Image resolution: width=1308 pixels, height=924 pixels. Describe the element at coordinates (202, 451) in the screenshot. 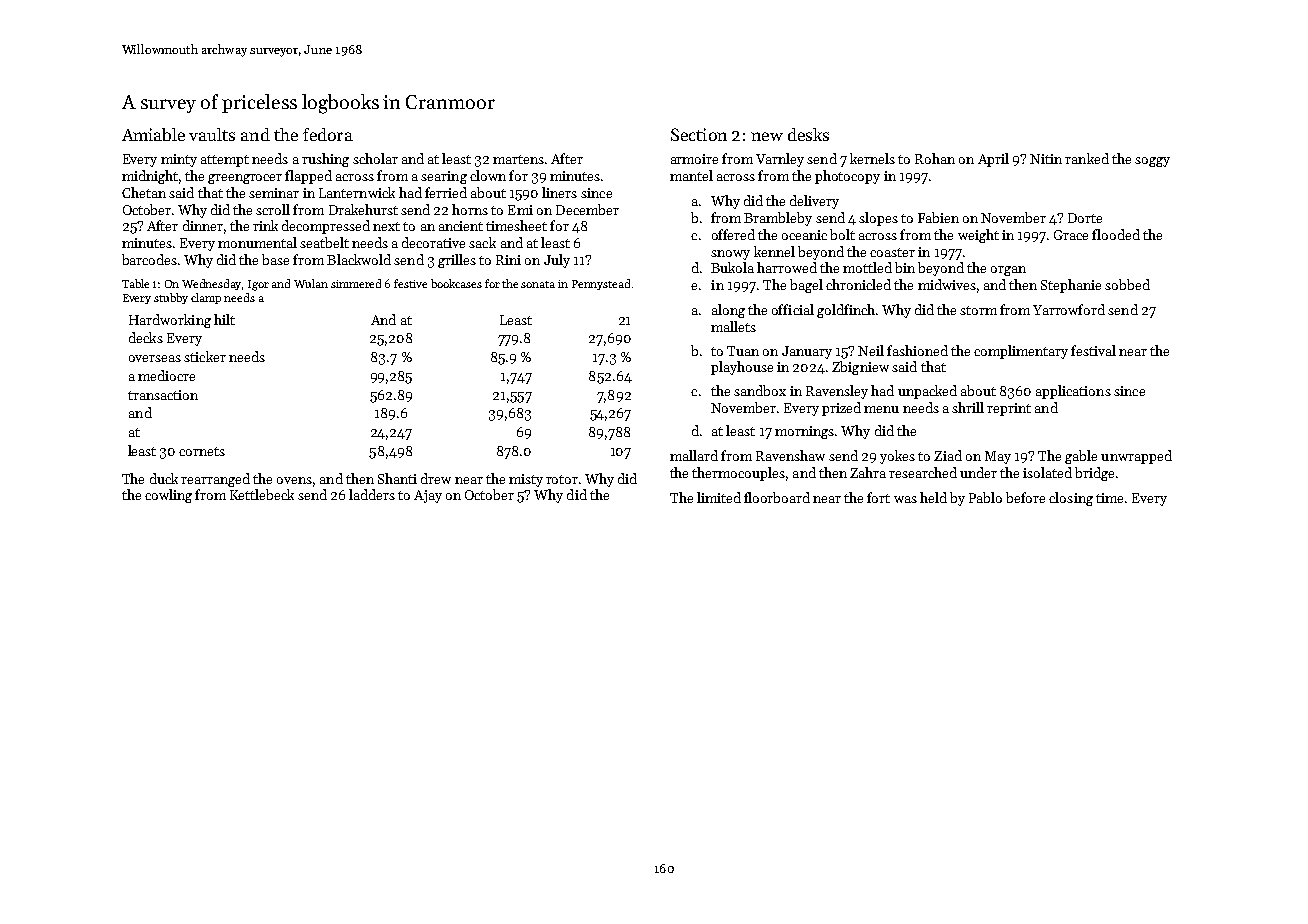

I see `cornets` at that location.
